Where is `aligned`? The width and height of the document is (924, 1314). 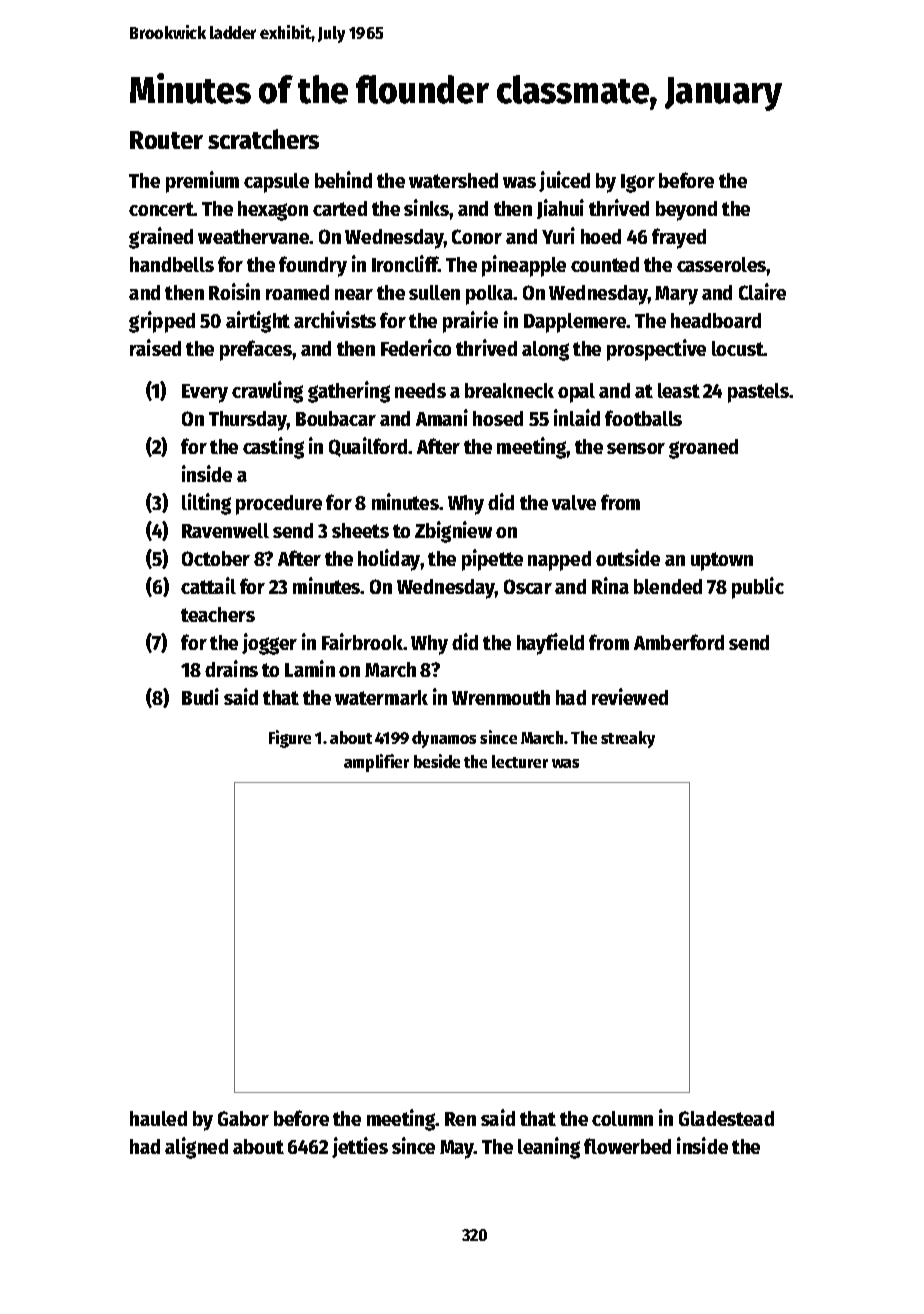 aligned is located at coordinates (196, 1148).
